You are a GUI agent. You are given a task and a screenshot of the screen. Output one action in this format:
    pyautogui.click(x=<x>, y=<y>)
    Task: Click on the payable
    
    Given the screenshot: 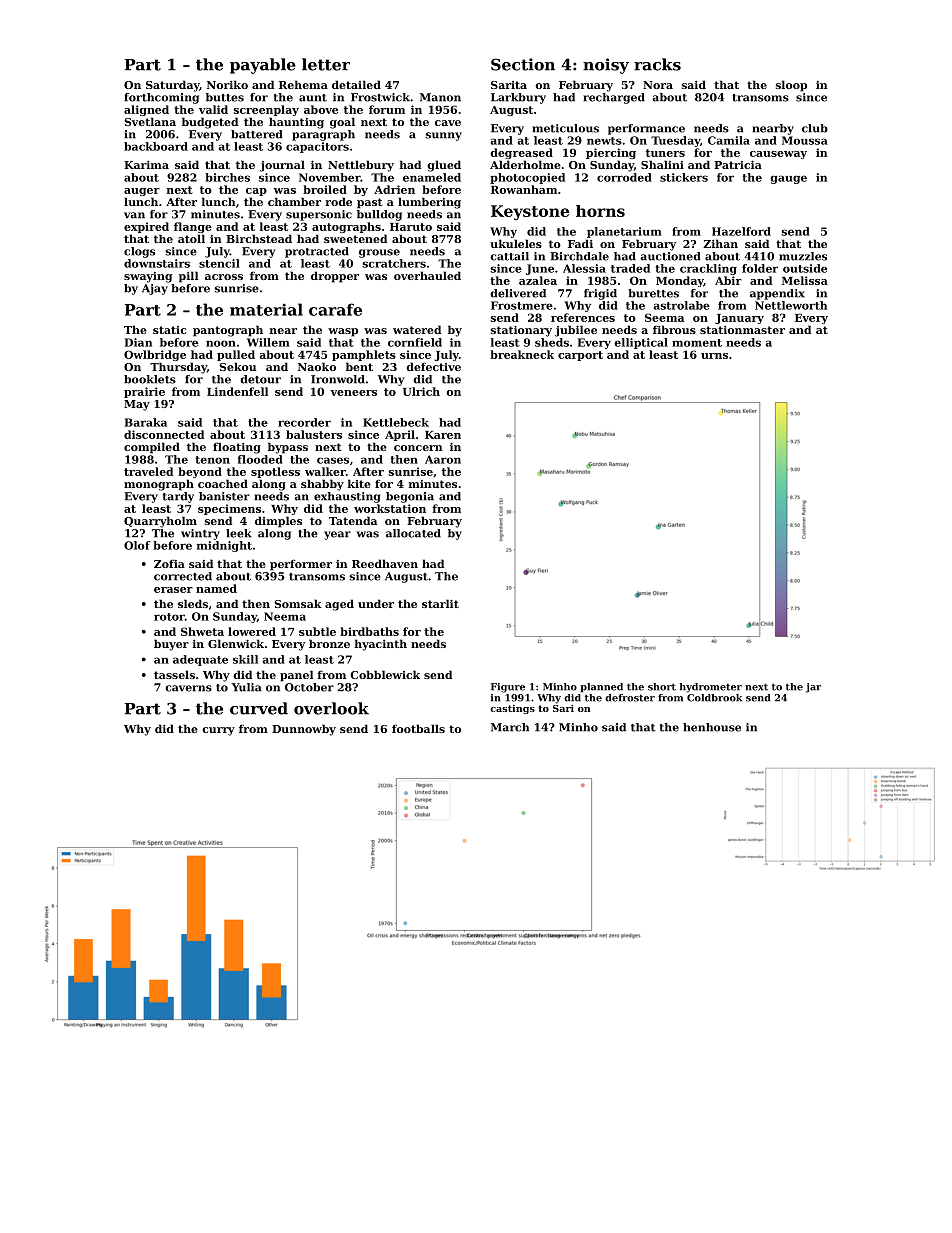 What is the action you would take?
    pyautogui.click(x=263, y=66)
